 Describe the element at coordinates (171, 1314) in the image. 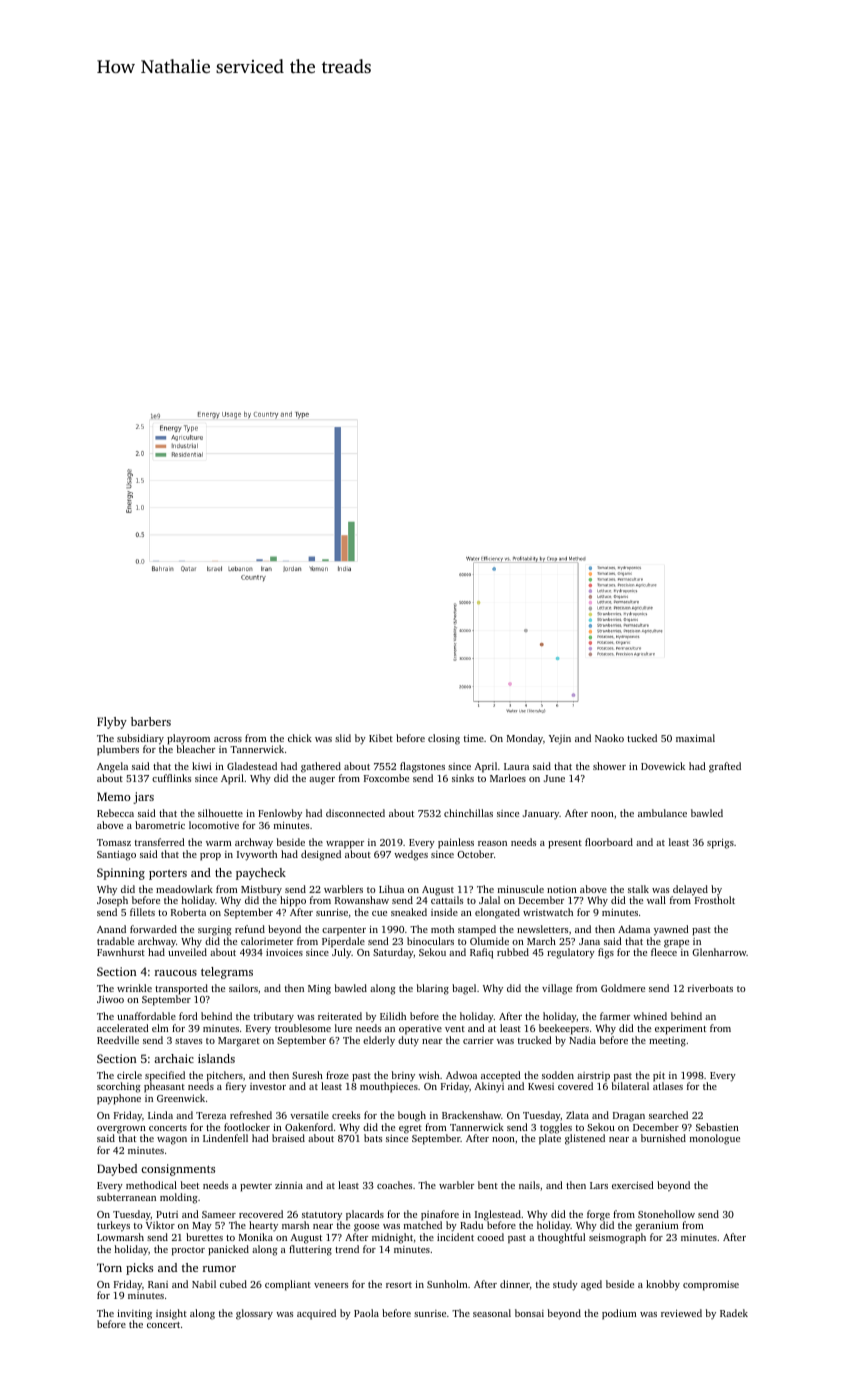

I see `insight` at that location.
